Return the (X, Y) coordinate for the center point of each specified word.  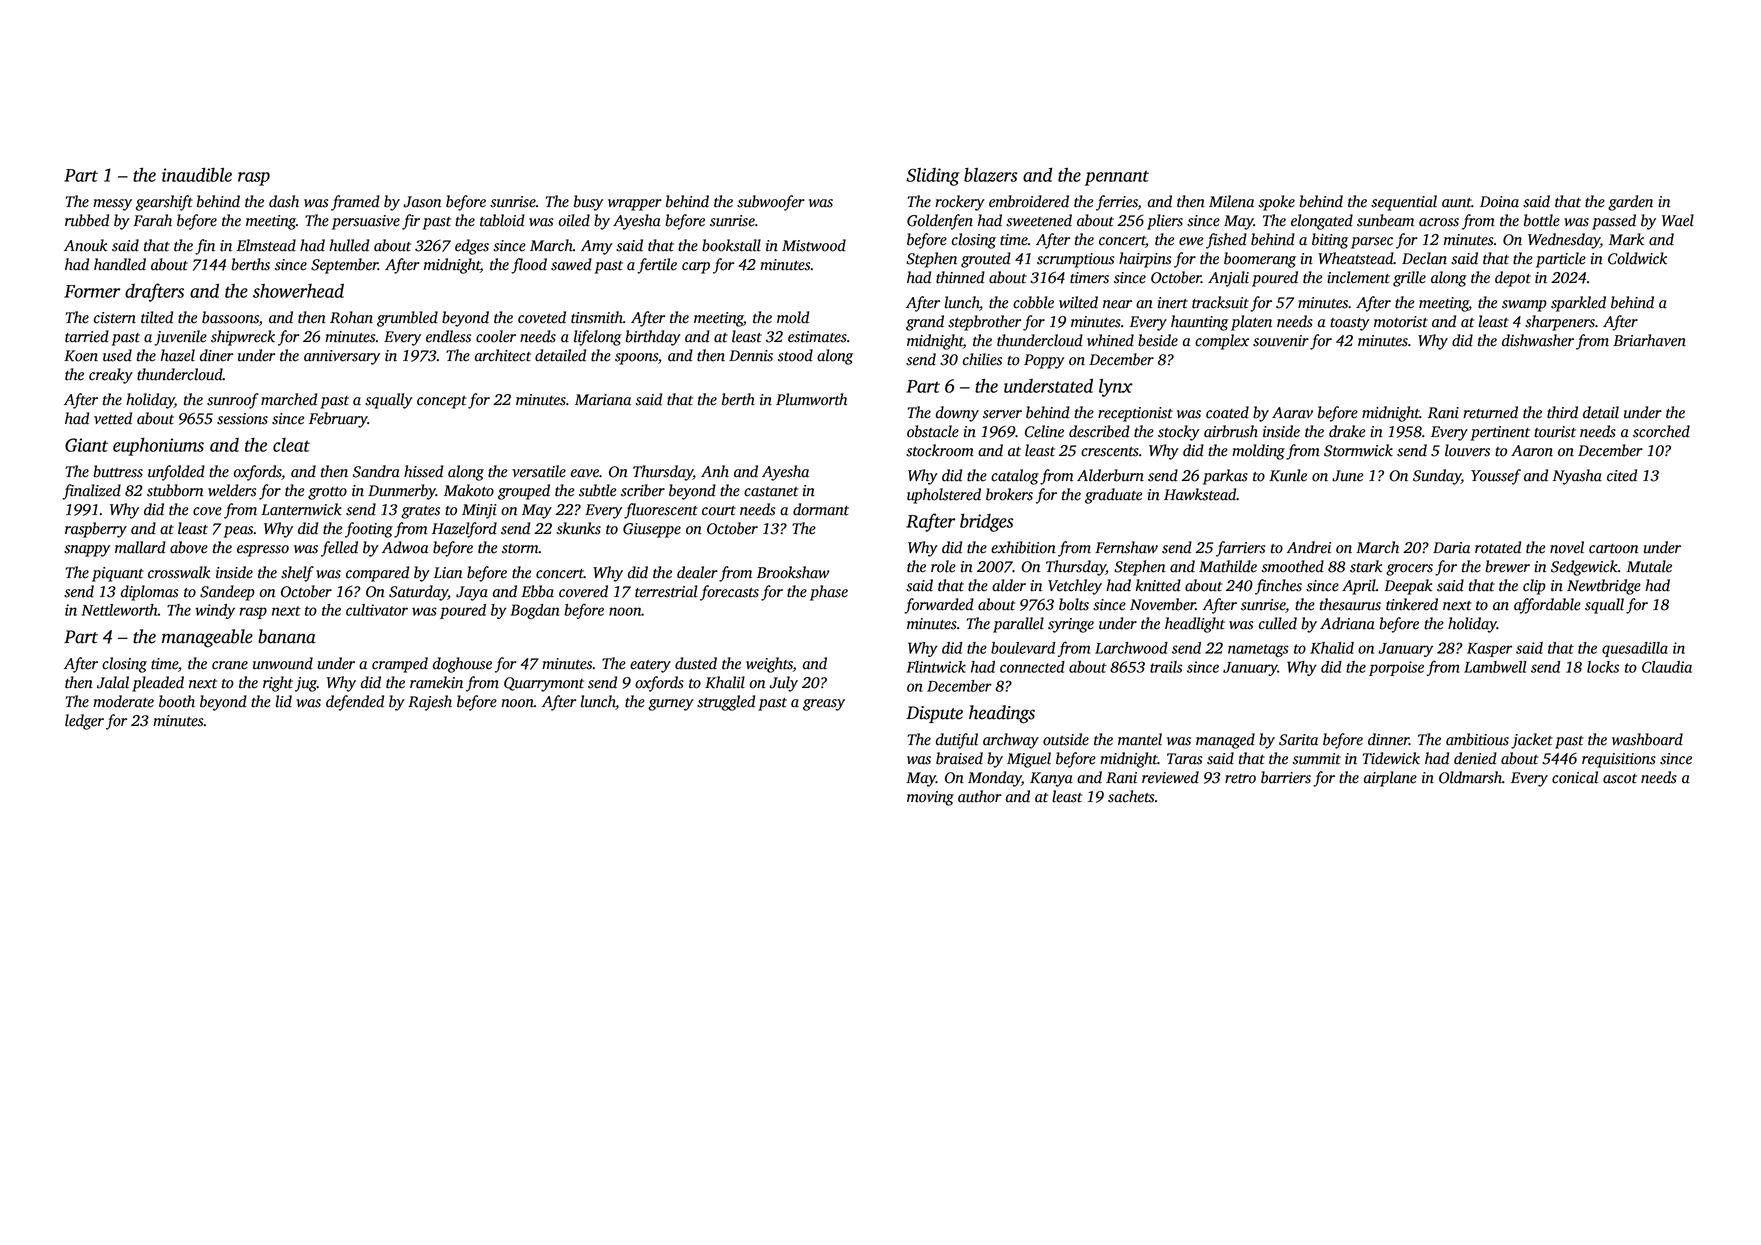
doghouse (462, 665)
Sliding (932, 177)
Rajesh (430, 703)
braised (959, 758)
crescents (1110, 452)
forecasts (729, 593)
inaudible (197, 174)
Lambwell (1495, 667)
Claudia (1667, 667)
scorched (1661, 431)
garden (1630, 203)
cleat (291, 445)
